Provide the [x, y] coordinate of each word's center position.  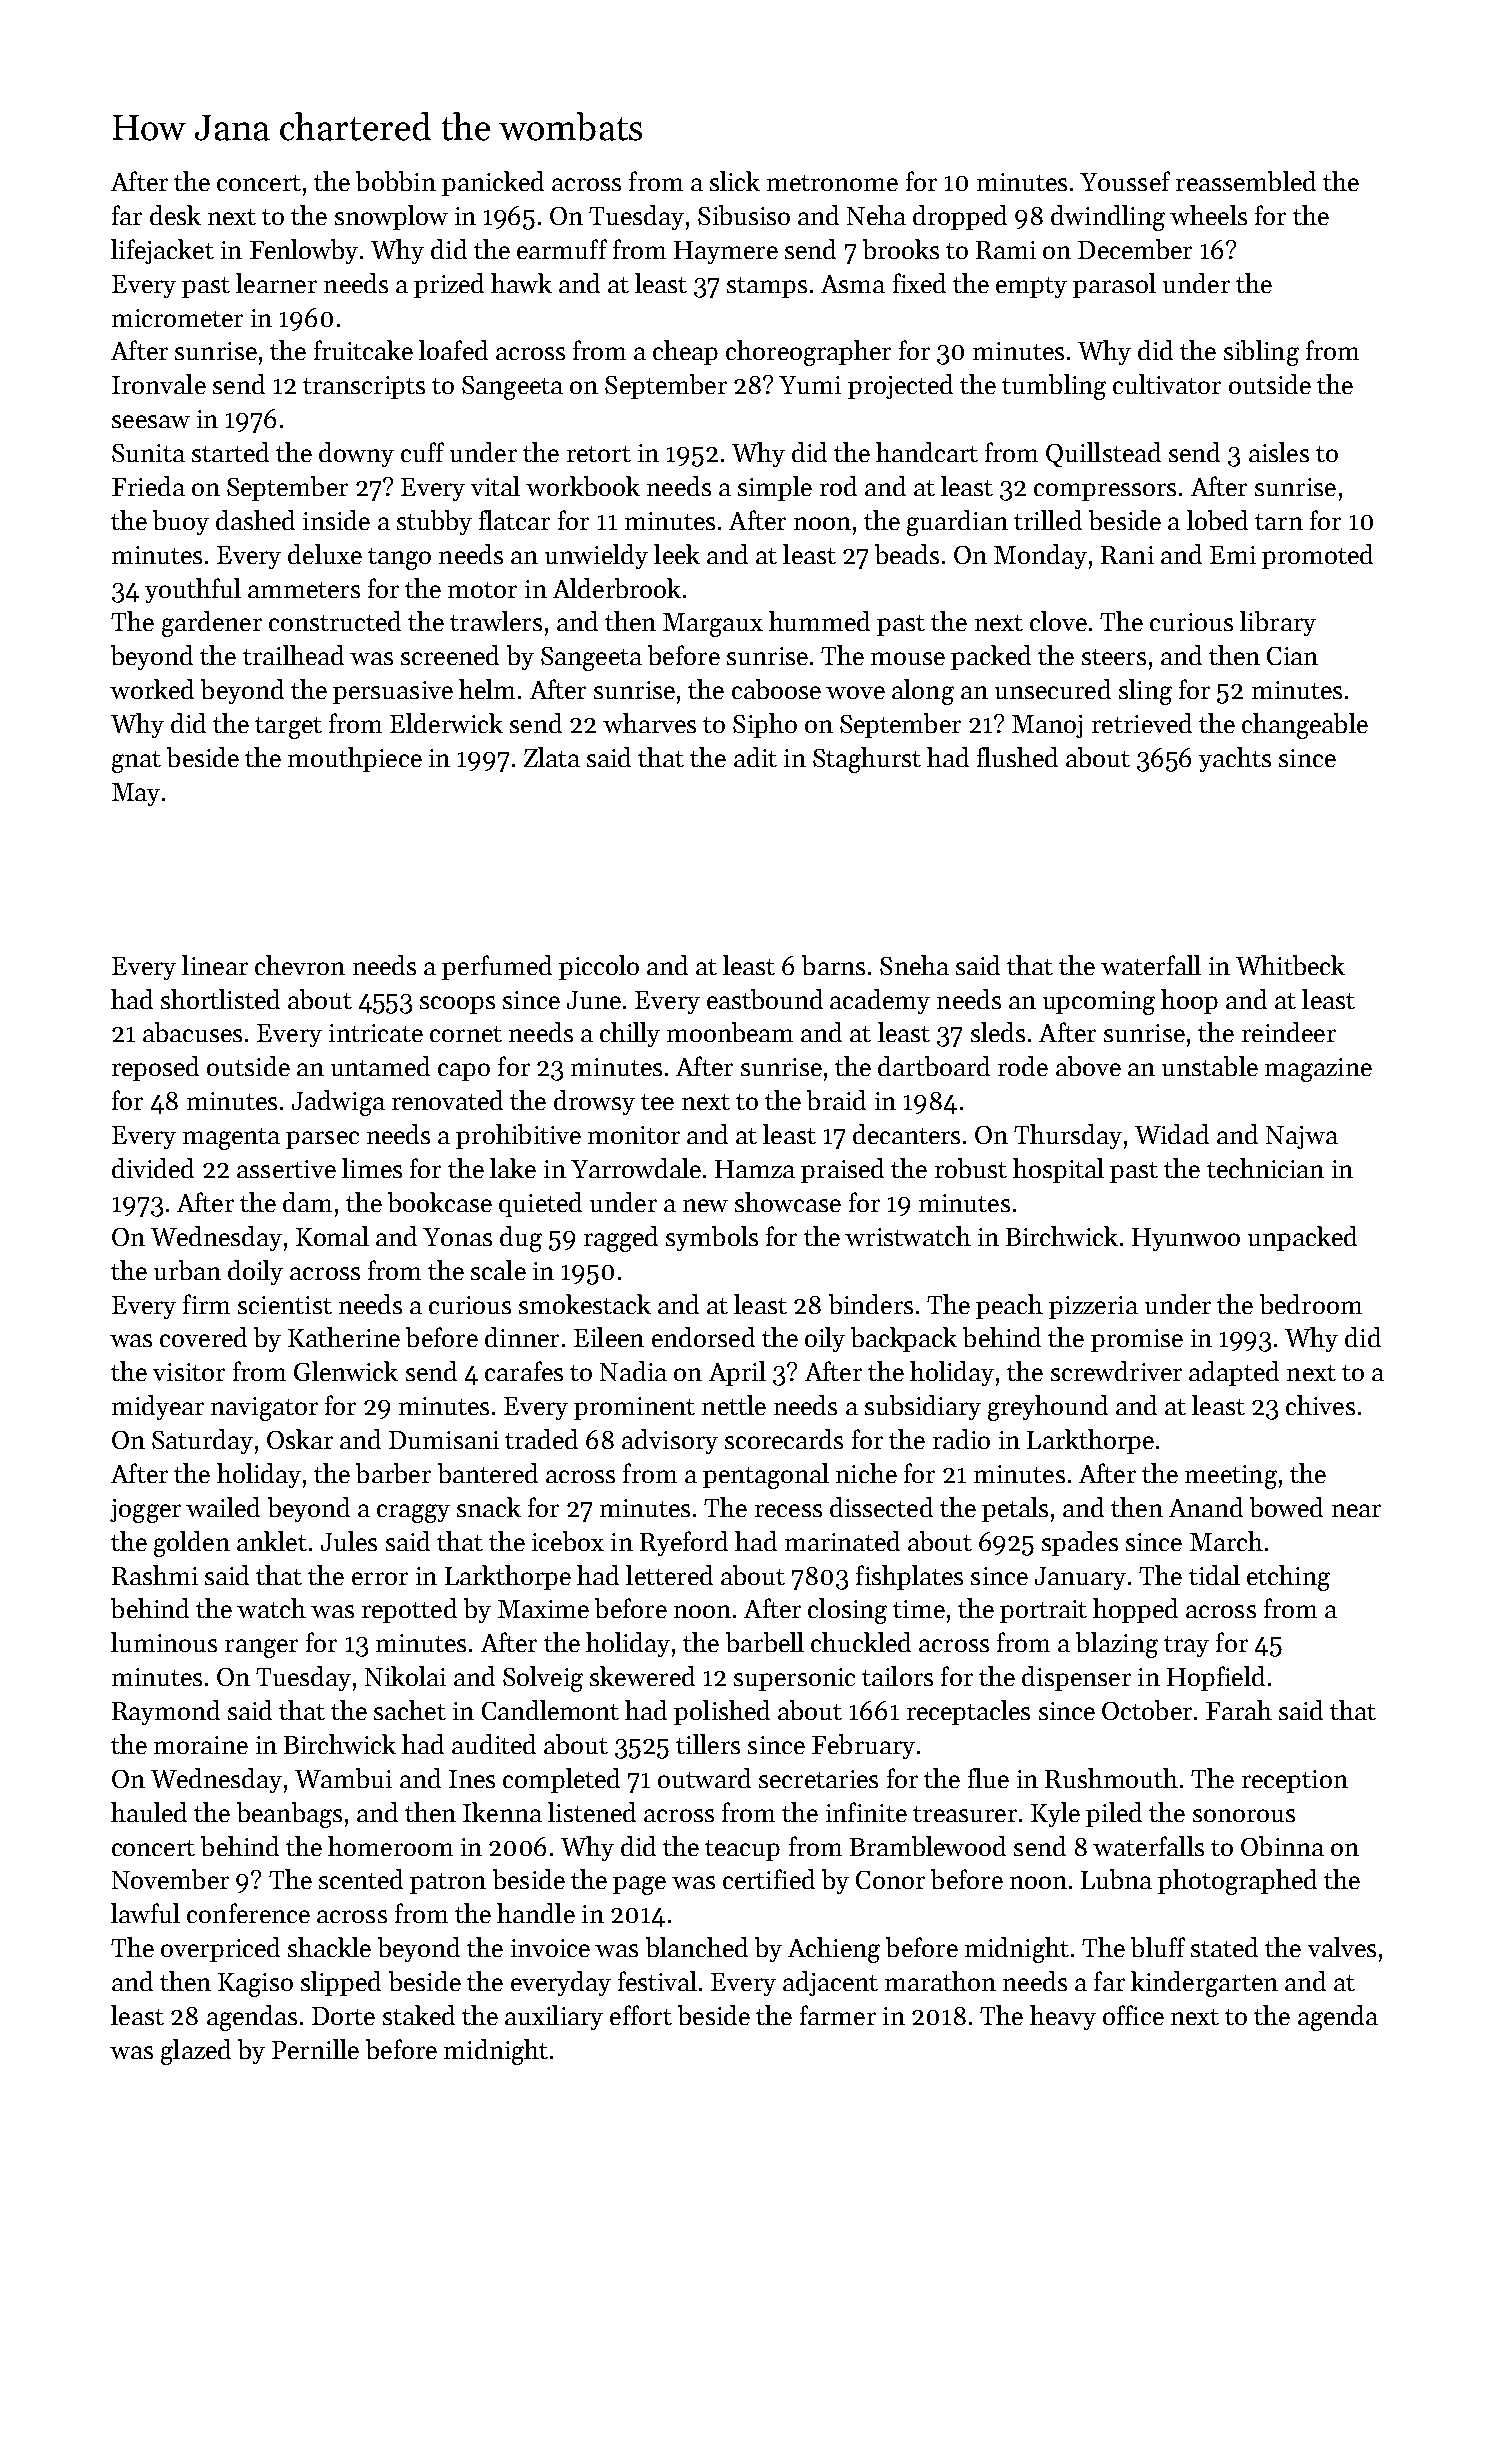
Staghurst [867, 760]
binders [871, 1304]
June [594, 1000]
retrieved [1142, 723]
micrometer [177, 318]
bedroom [1311, 1304]
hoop [1189, 1001]
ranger [261, 1648]
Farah [1239, 1710]
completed [561, 1780]
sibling [1261, 353]
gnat [136, 762]
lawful [145, 1913]
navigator [264, 1409]
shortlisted [220, 999]
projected [900, 386]
